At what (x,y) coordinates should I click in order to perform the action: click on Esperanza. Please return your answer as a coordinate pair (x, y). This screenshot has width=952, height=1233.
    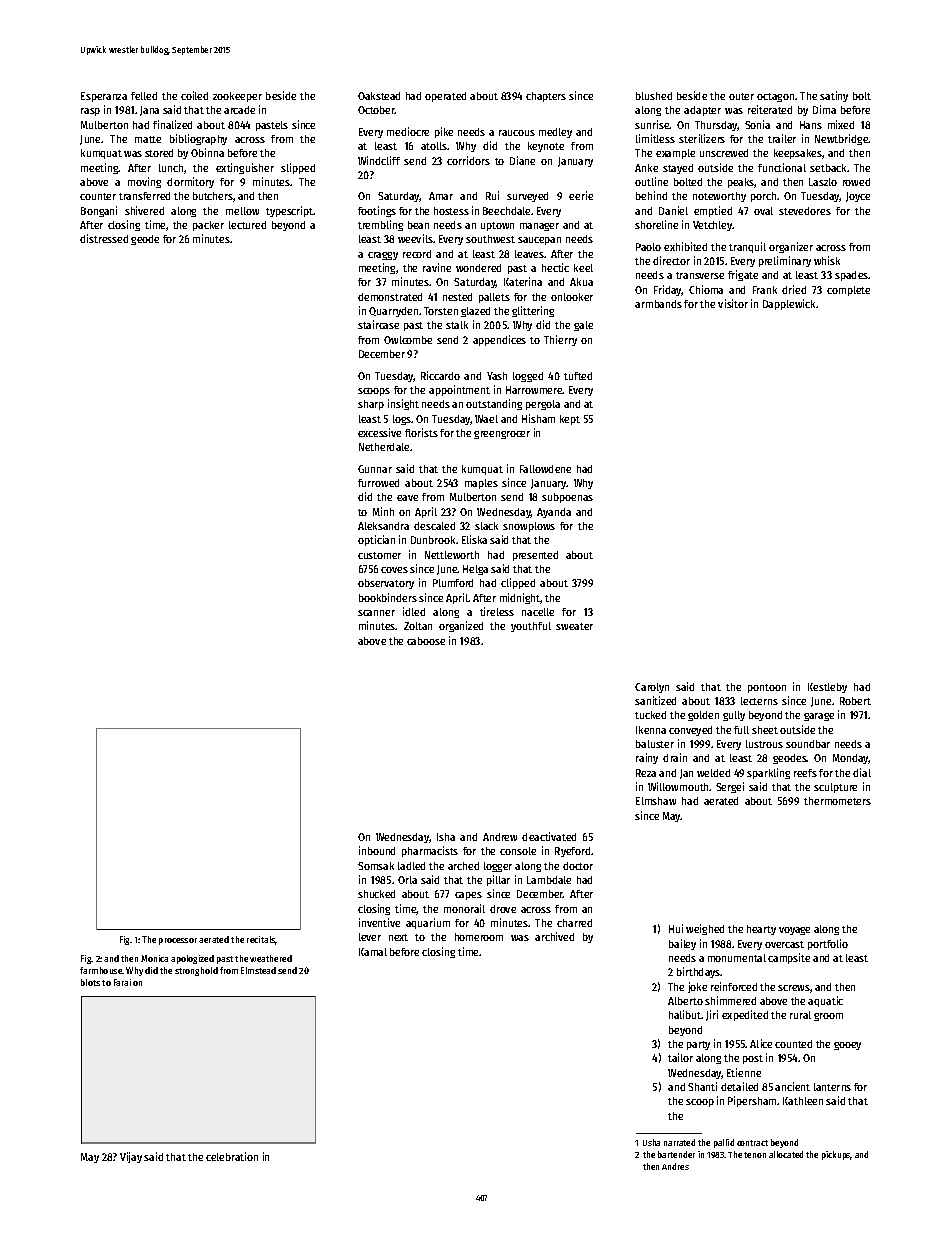
    Looking at the image, I should click on (104, 97).
